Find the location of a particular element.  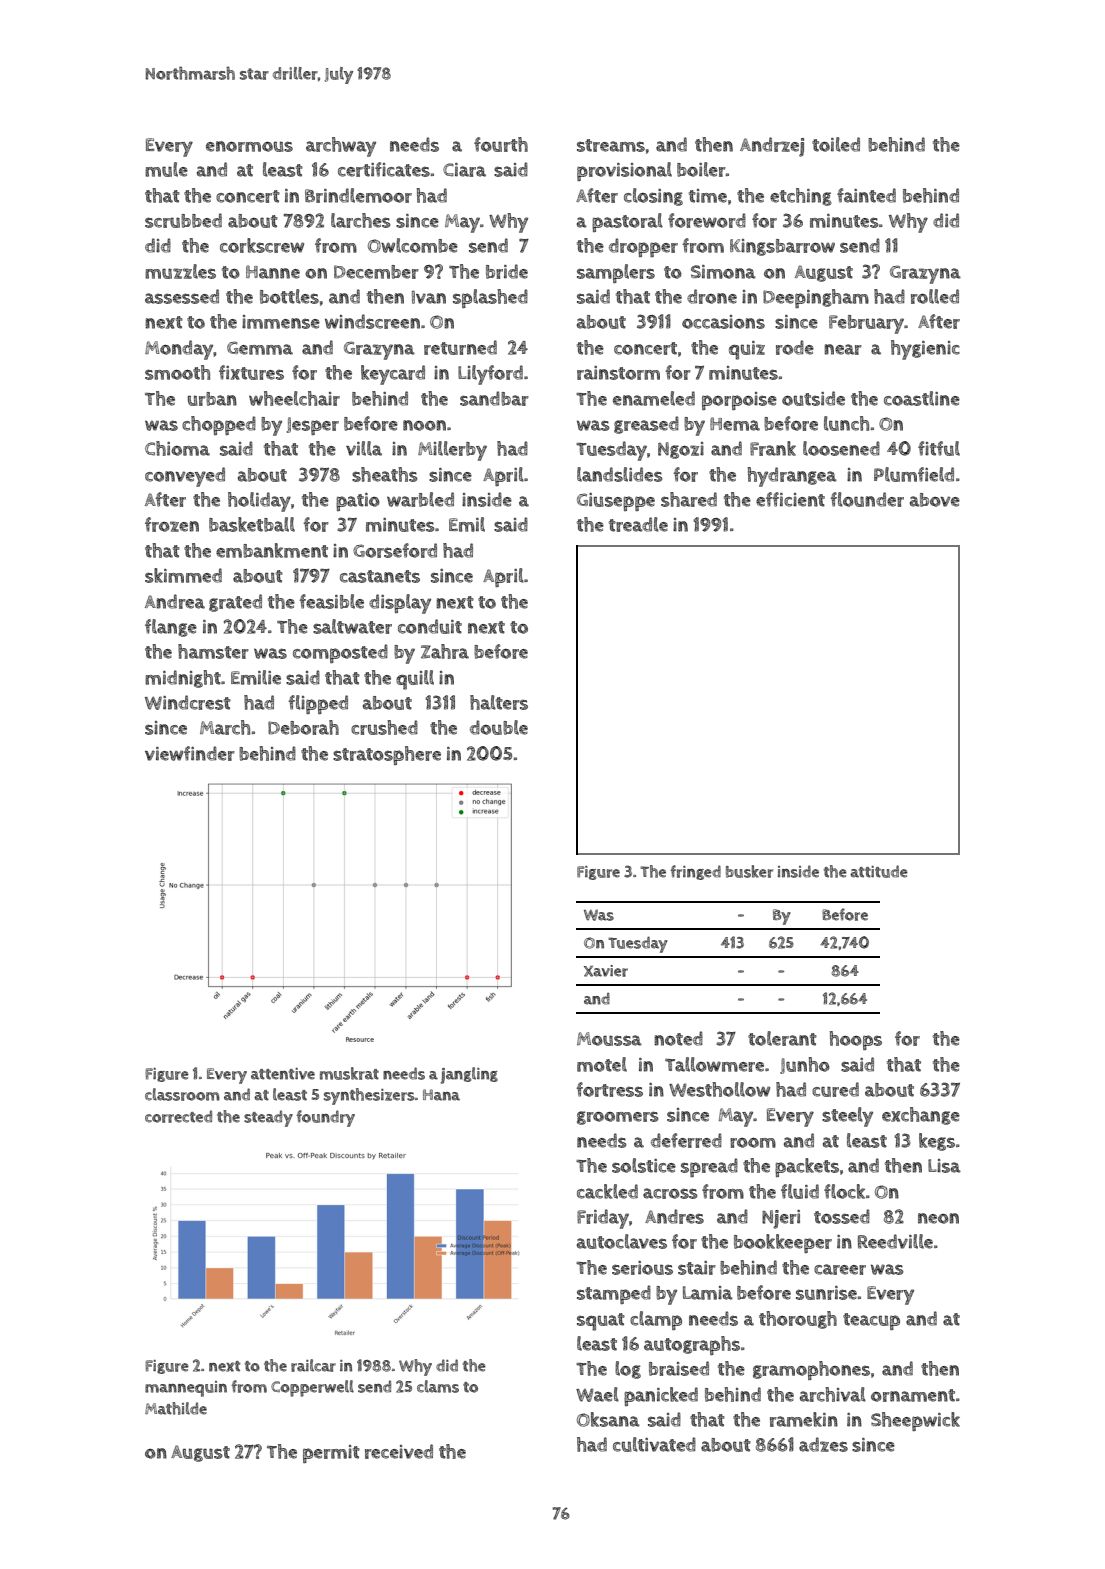

corrected is located at coordinates (178, 1116).
